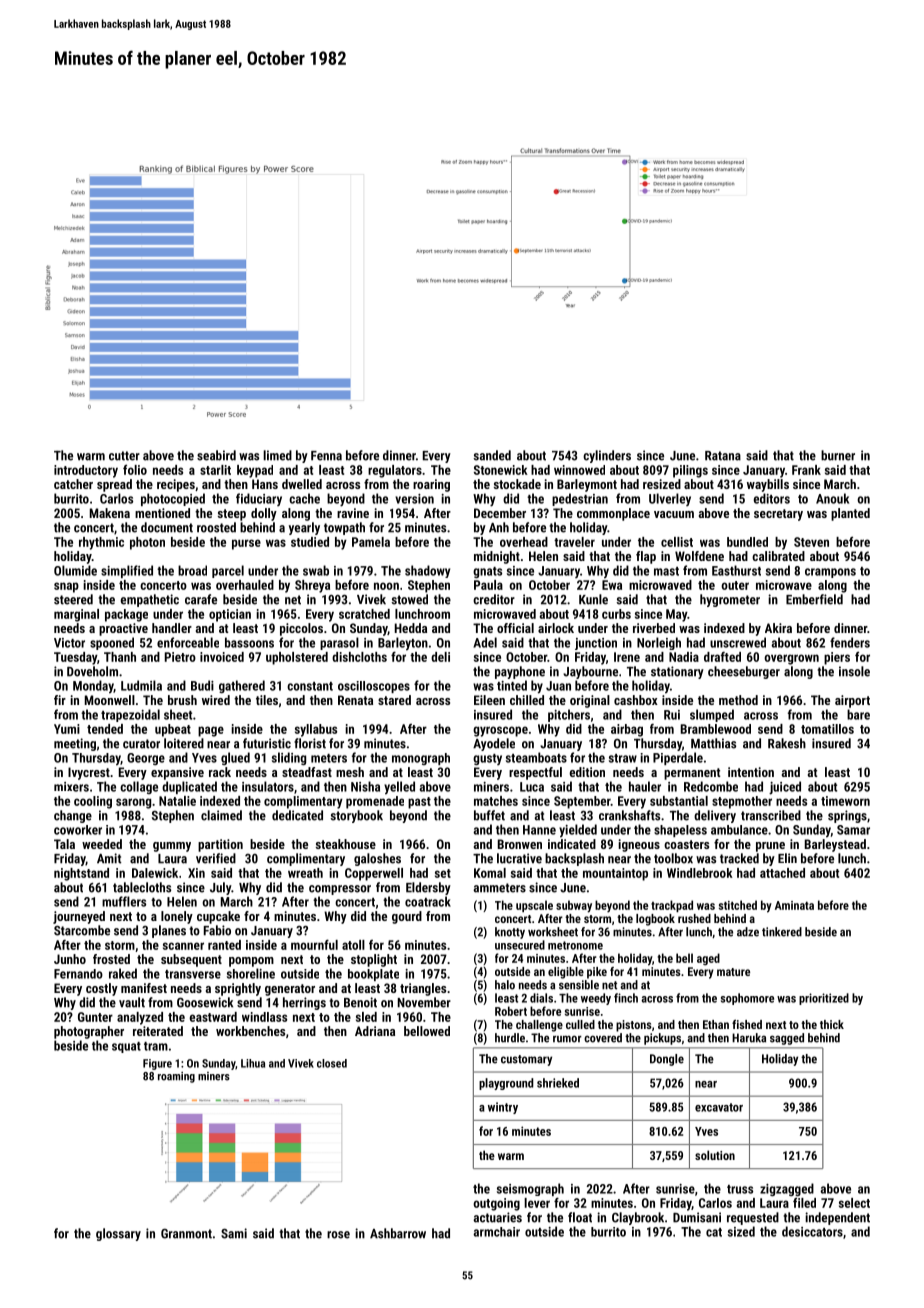 The width and height of the document is (924, 1308). What do you see at coordinates (501, 470) in the document?
I see `Stonewick` at bounding box center [501, 470].
